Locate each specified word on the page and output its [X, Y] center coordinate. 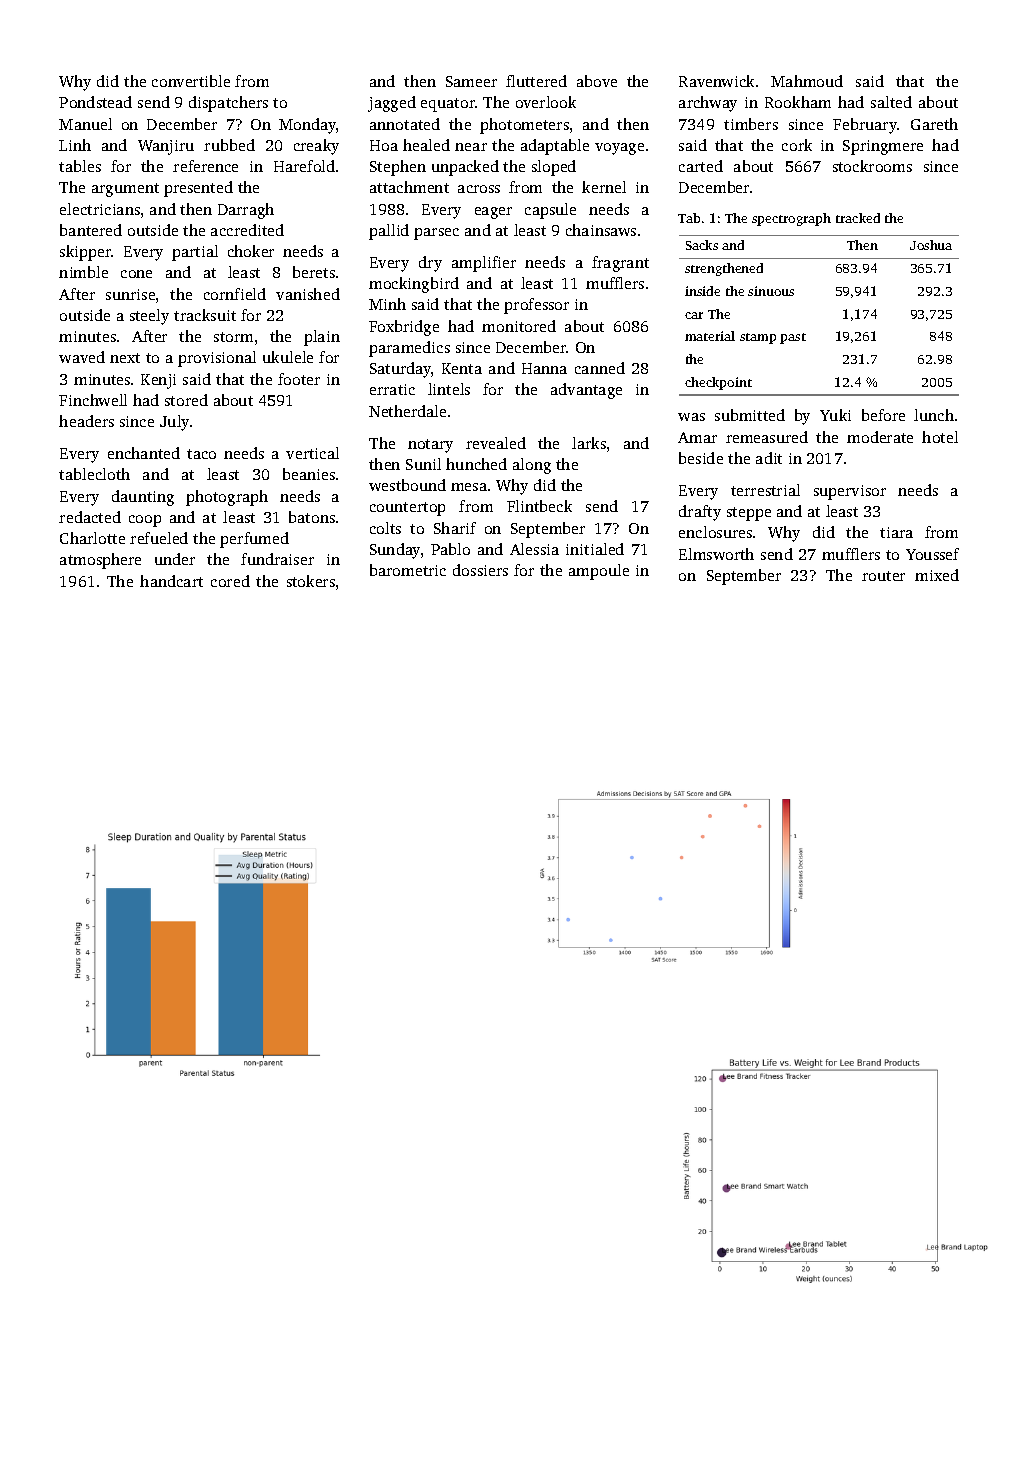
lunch [934, 415]
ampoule [599, 572]
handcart [171, 581]
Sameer [471, 81]
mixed [937, 575]
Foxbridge [404, 328]
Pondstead [95, 102]
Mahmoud [807, 81]
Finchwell [93, 400]
